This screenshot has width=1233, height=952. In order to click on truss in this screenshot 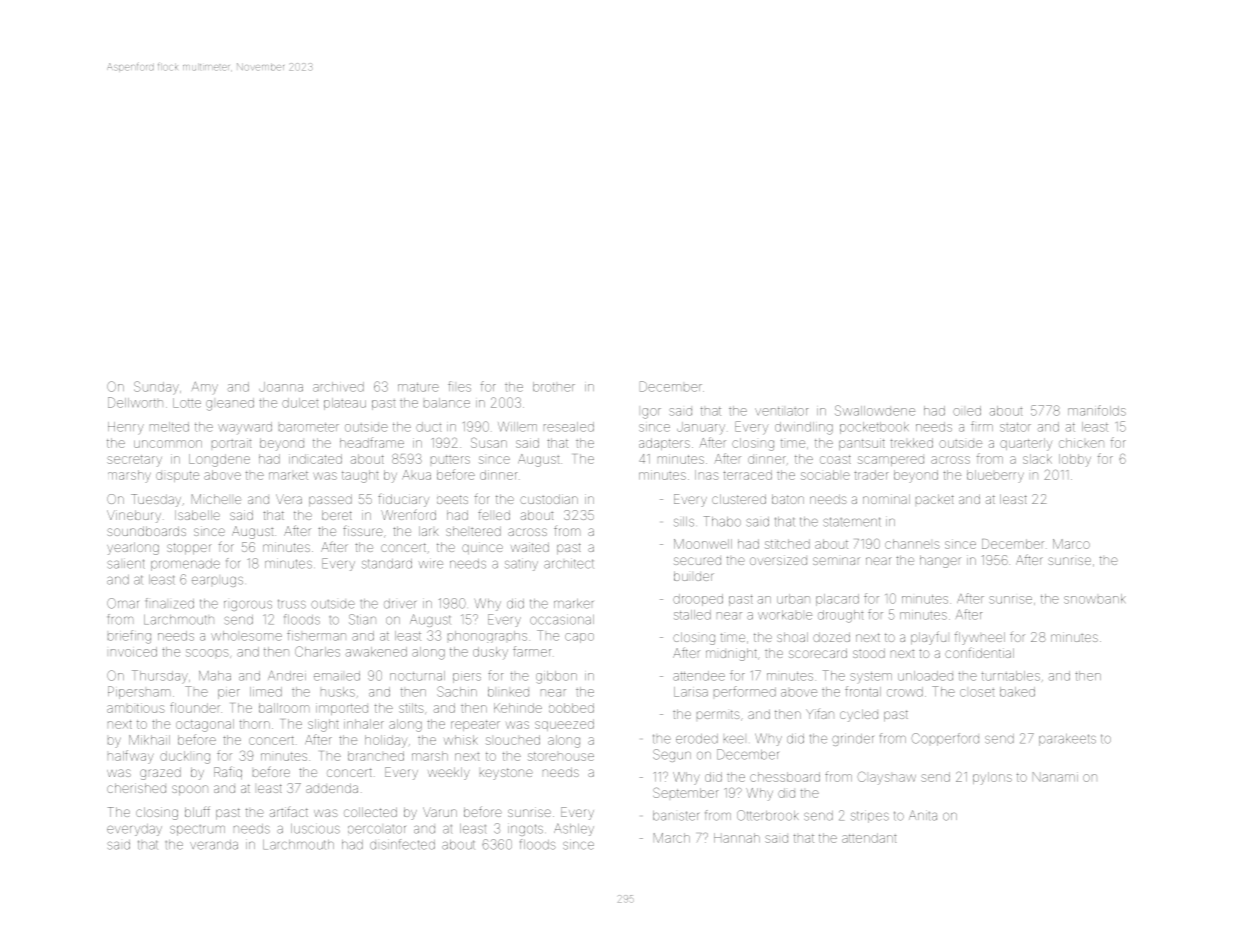, I will do `click(292, 604)`.
